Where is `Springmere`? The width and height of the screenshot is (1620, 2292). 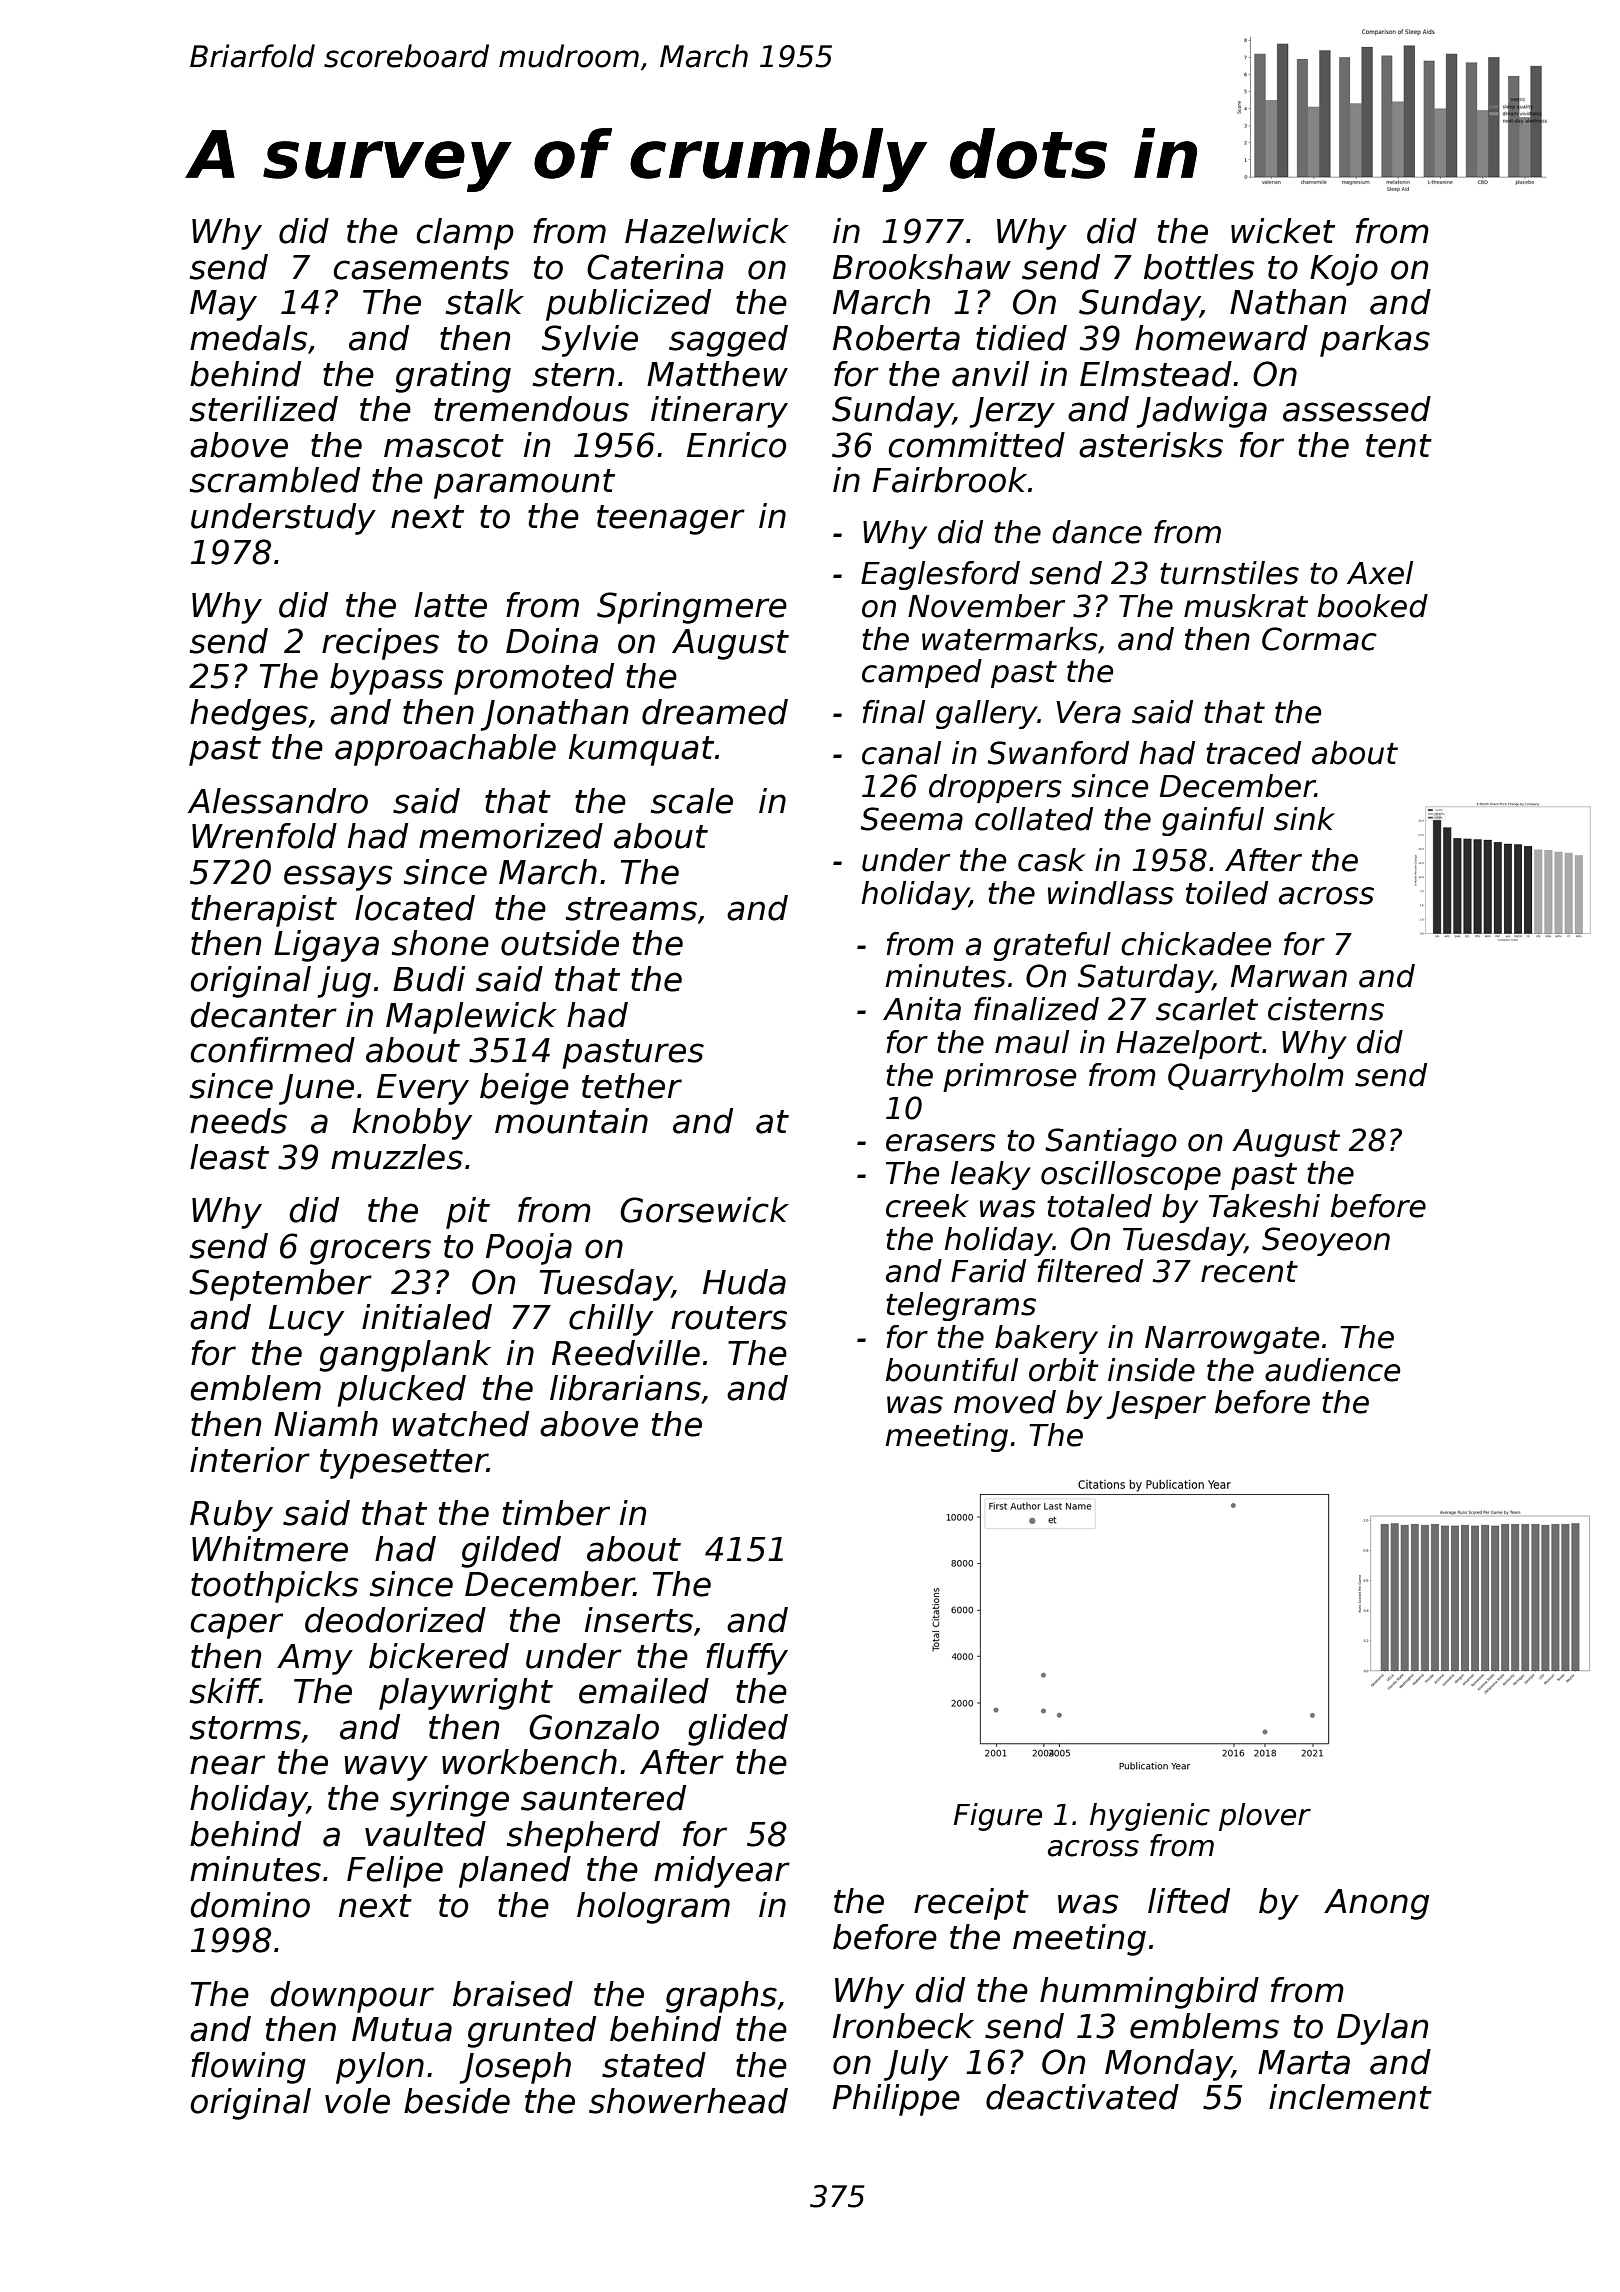
Springmere is located at coordinates (692, 608).
